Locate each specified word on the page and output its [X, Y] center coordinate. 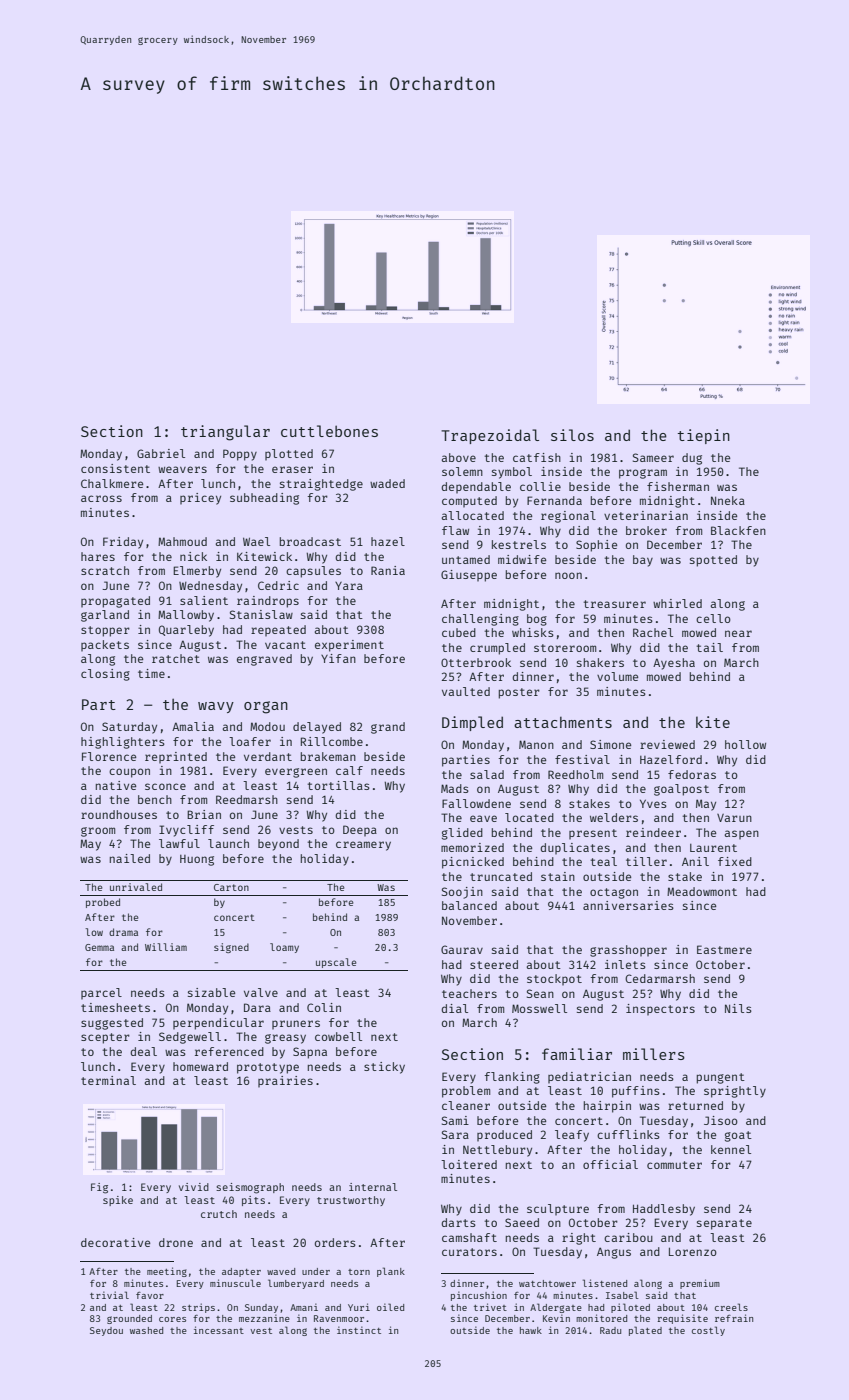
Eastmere [724, 949]
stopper [105, 631]
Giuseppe [469, 576]
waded [387, 483]
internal [373, 1187]
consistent [115, 468]
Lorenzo [693, 1251]
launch [228, 843]
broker [646, 530]
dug [692, 459]
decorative [115, 1242]
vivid [194, 1187]
